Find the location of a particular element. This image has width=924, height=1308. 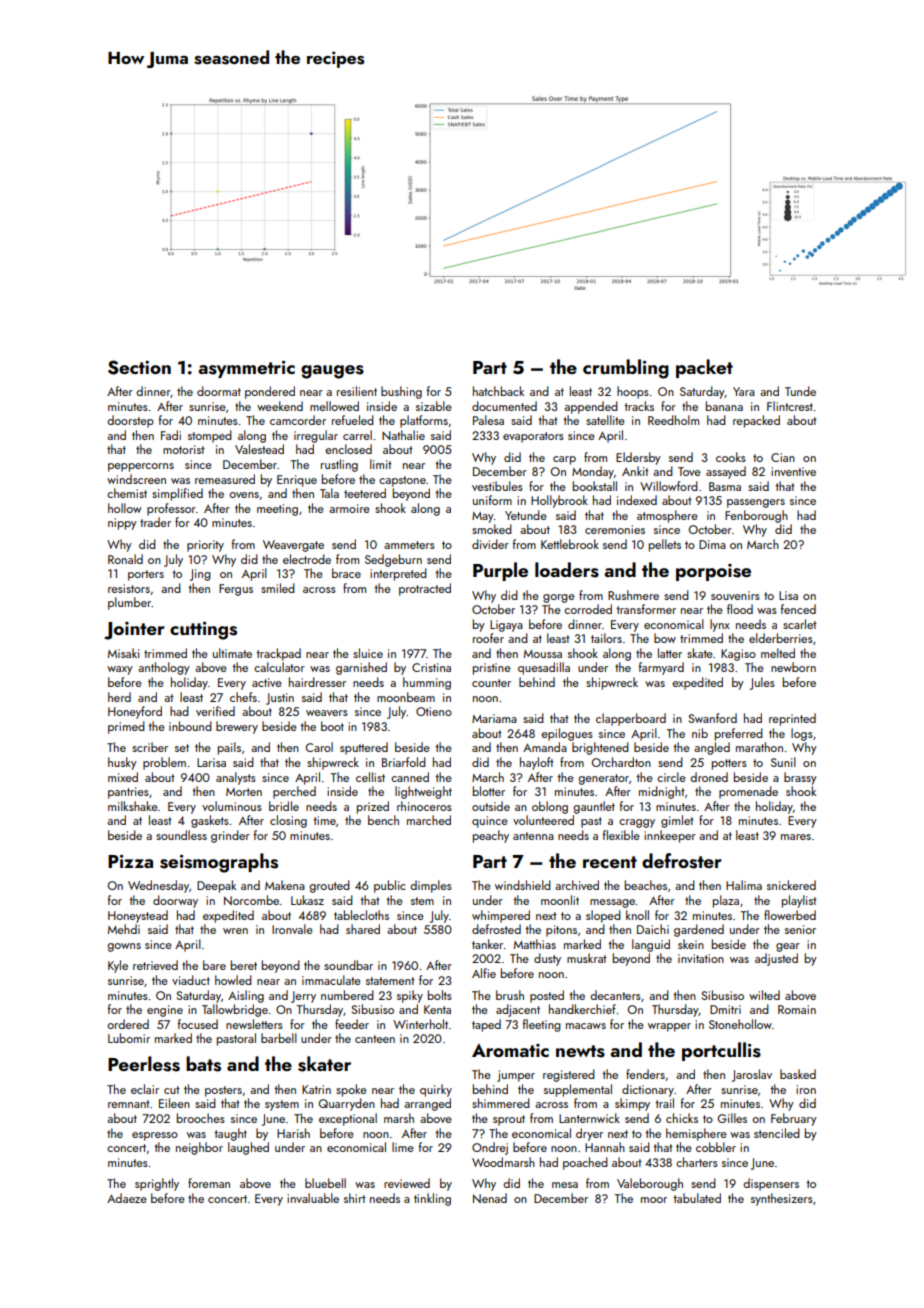

Yara is located at coordinates (744, 391).
